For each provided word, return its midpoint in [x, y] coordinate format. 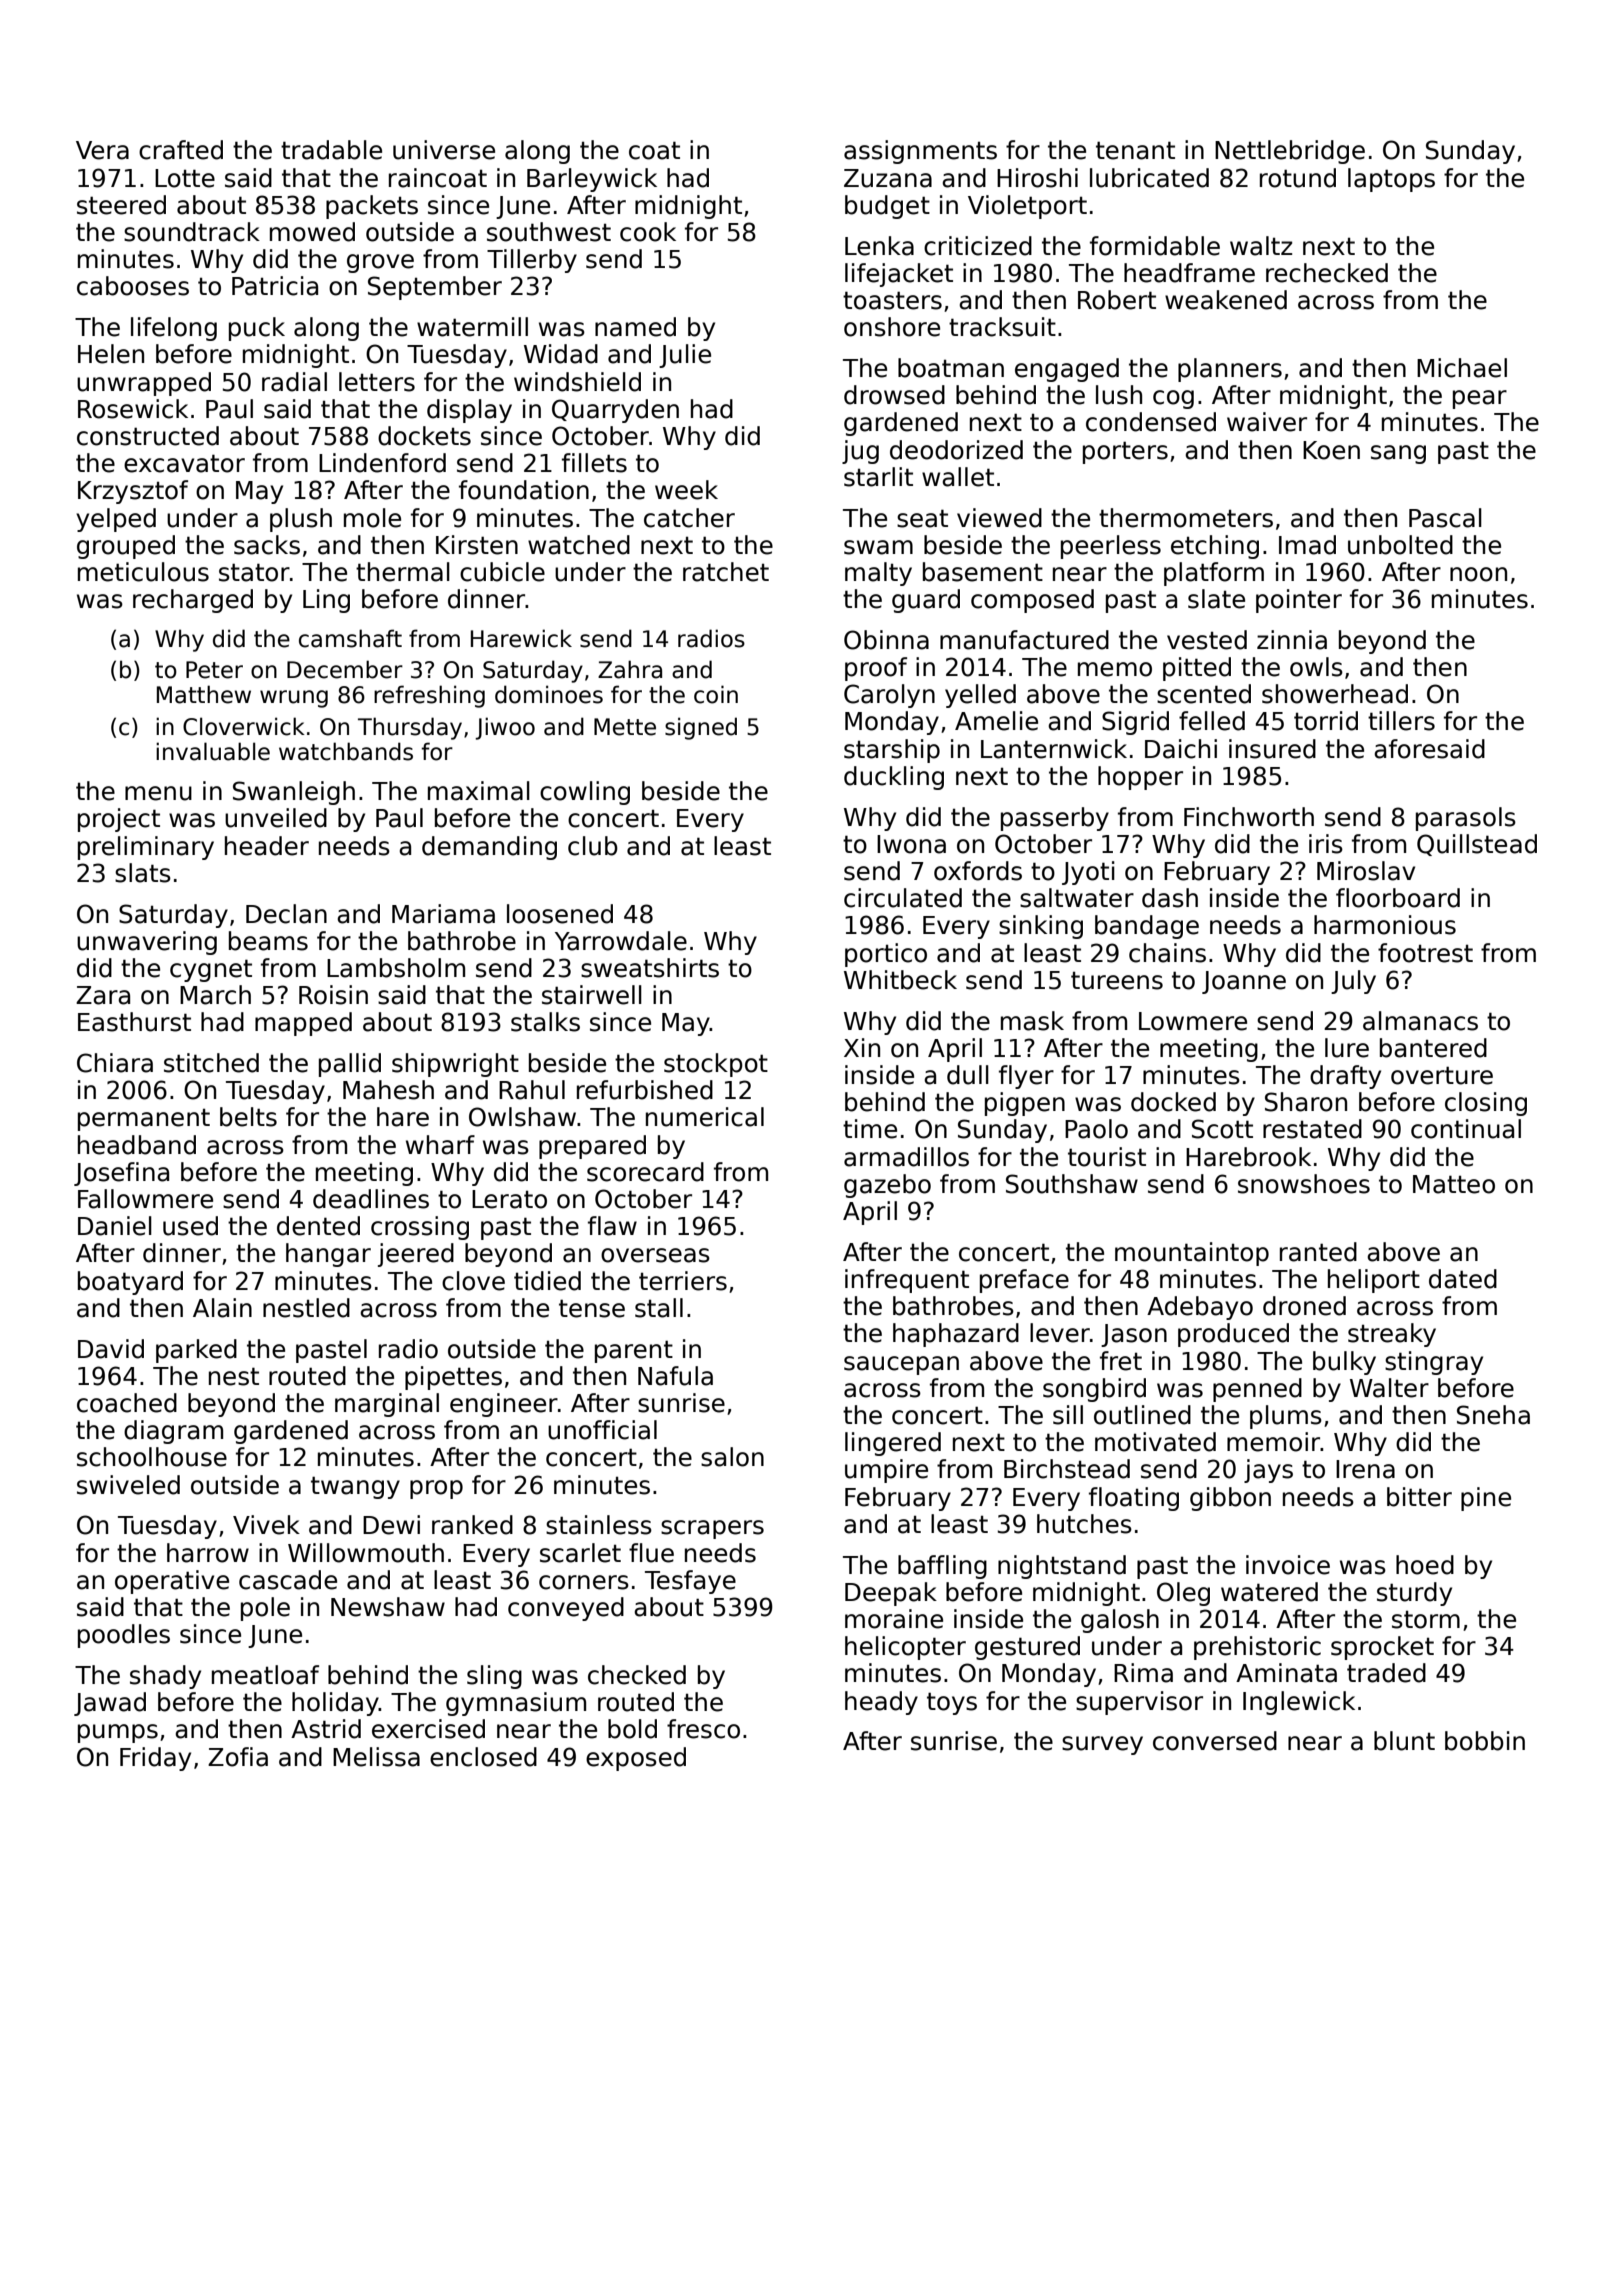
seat [922, 518]
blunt [1404, 1741]
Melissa [376, 1757]
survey [1102, 1745]
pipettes [453, 1378]
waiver [1267, 422]
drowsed [894, 395]
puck [257, 329]
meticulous [143, 572]
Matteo [1454, 1184]
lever [1060, 1333]
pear [1480, 399]
